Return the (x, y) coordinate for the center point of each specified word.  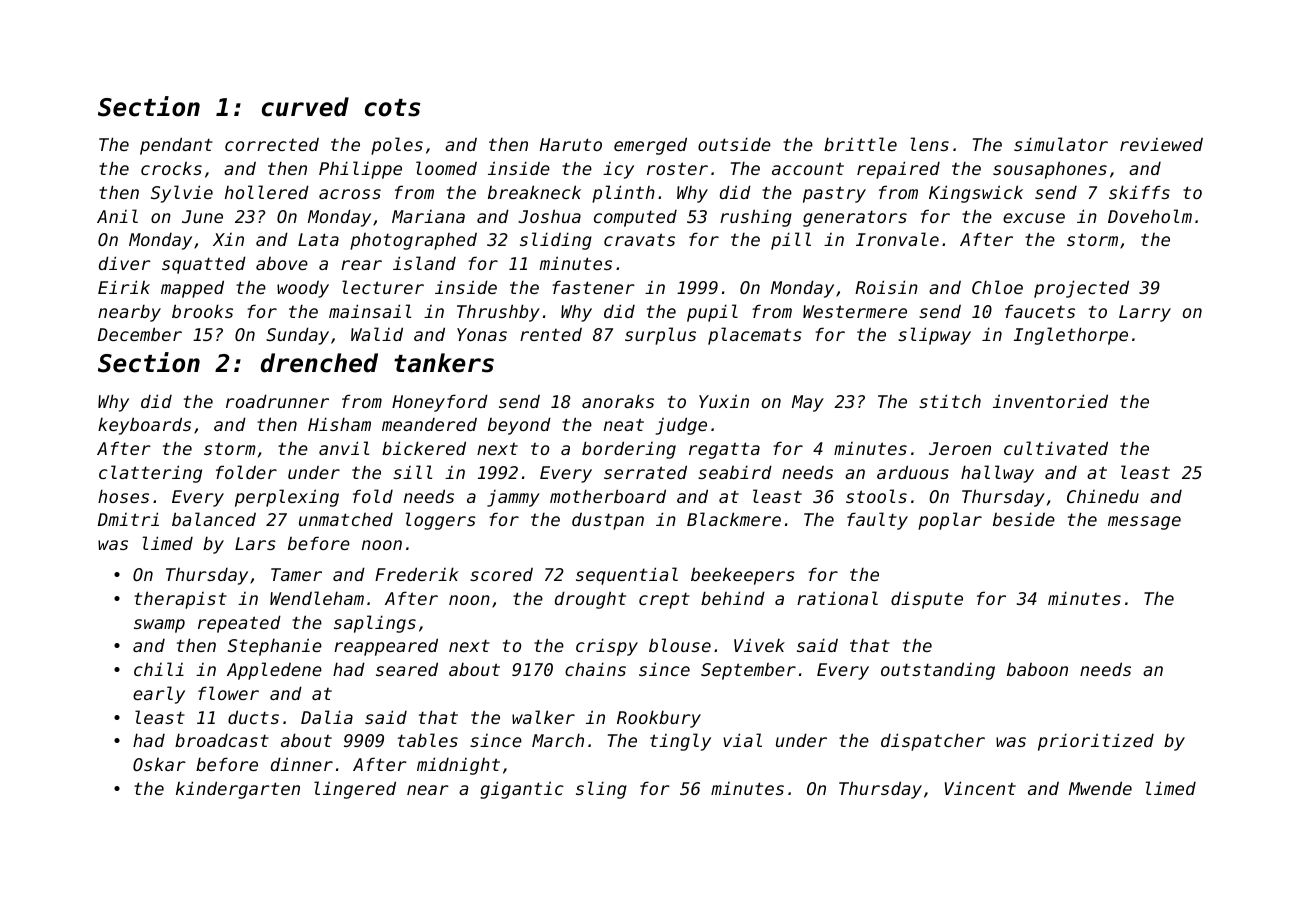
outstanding (938, 671)
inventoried (1050, 401)
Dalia (327, 717)
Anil (117, 216)
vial (742, 740)
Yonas (482, 334)
